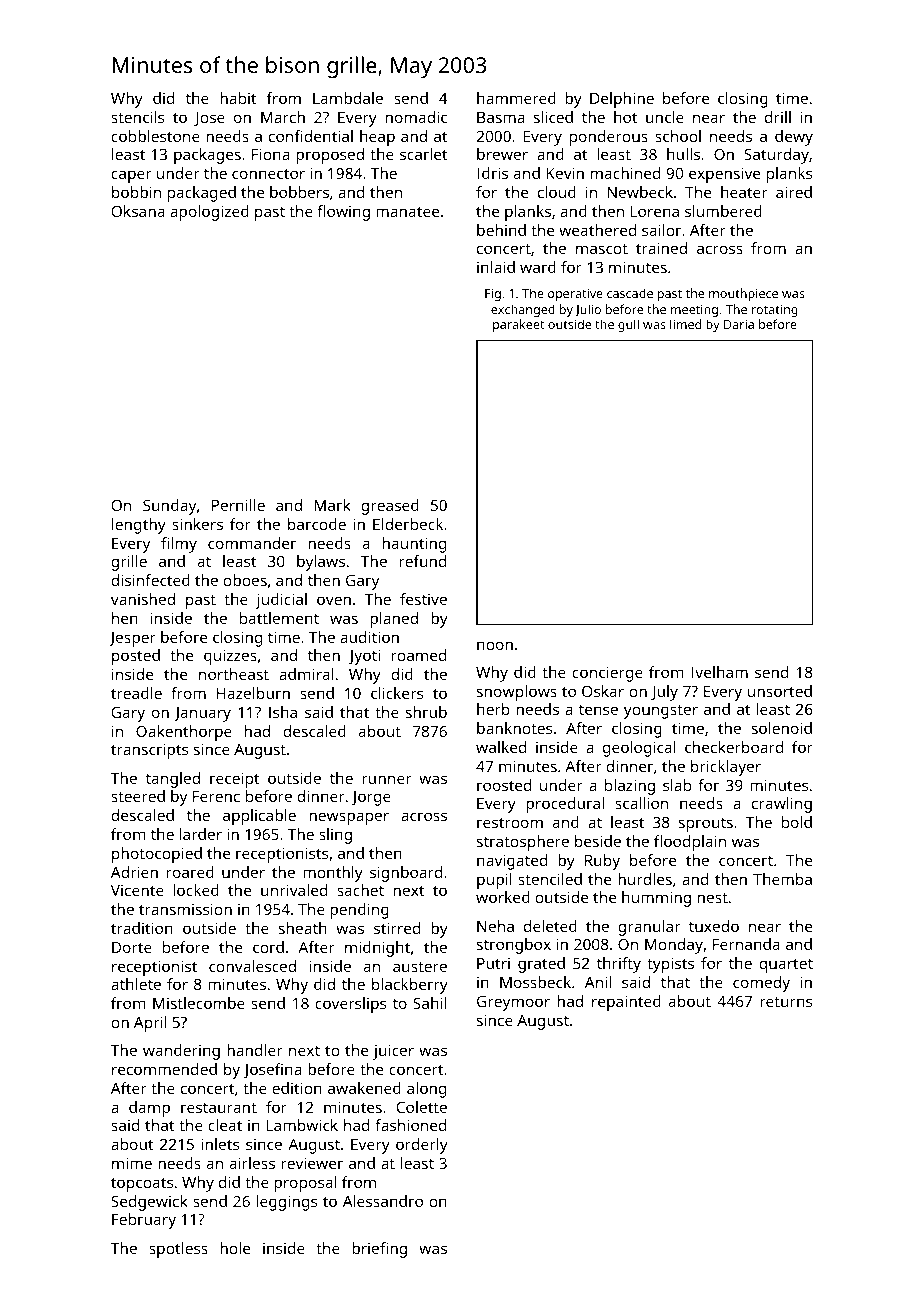 The width and height of the page is (924, 1308). Describe the element at coordinates (518, 325) in the page. I see `parakeet` at that location.
